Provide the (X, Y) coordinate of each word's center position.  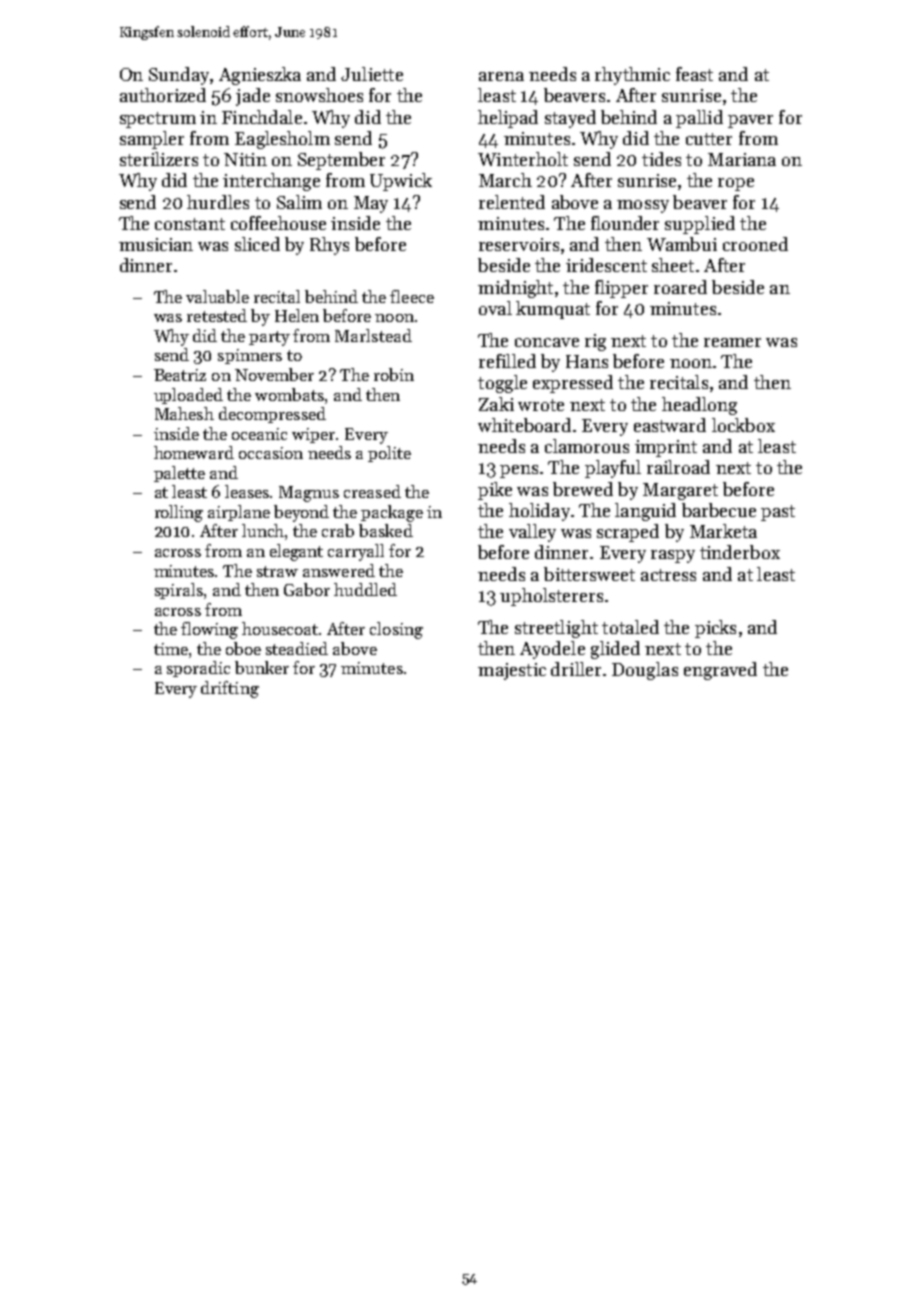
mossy (643, 206)
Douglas (645, 671)
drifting (230, 689)
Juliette (372, 74)
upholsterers (551, 597)
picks (715, 629)
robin (394, 374)
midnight (515, 289)
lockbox (743, 425)
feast (694, 74)
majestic (512, 671)
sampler (152, 140)
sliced (257, 244)
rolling (179, 513)
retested (217, 315)
